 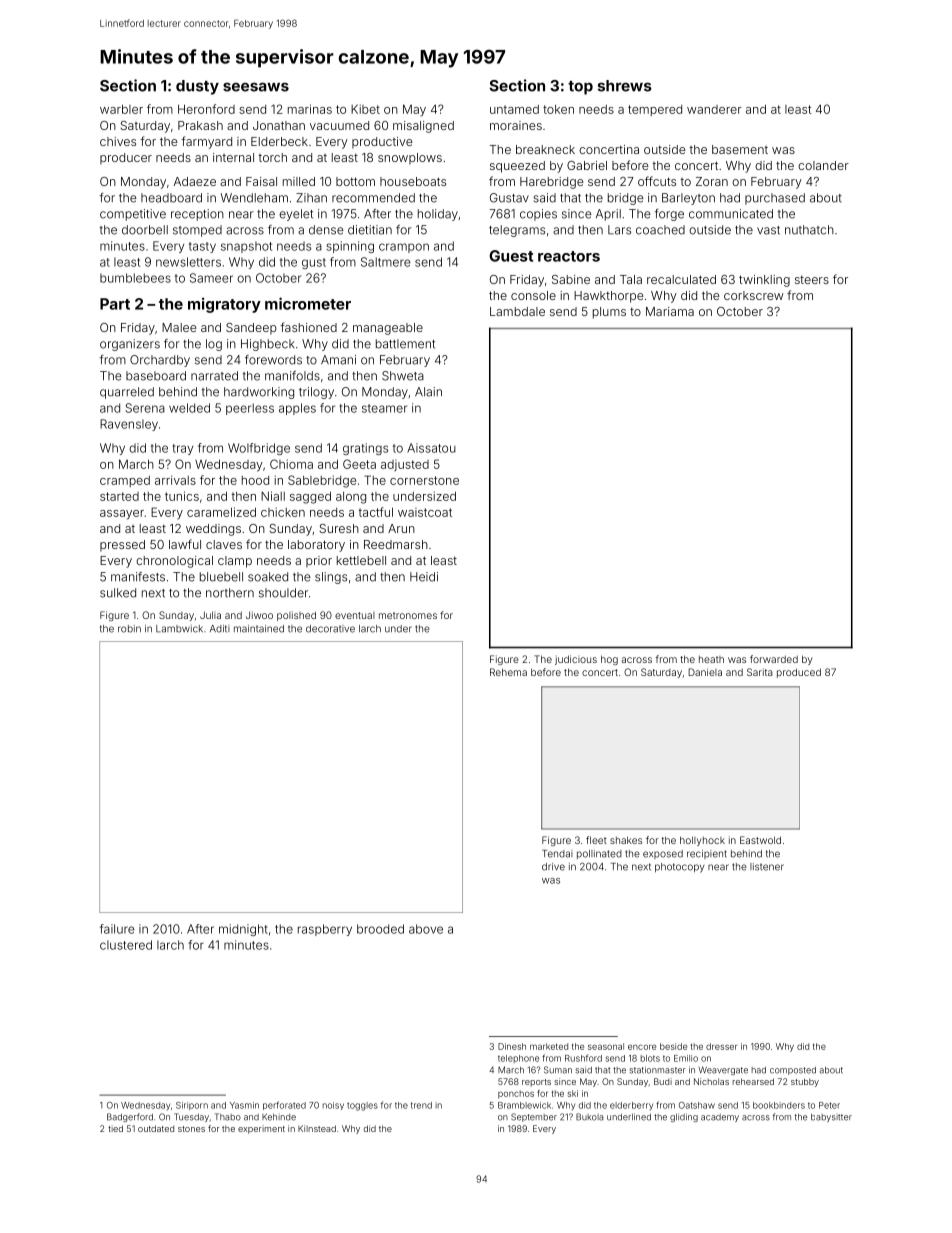 What do you see at coordinates (534, 1117) in the document?
I see `September` at bounding box center [534, 1117].
